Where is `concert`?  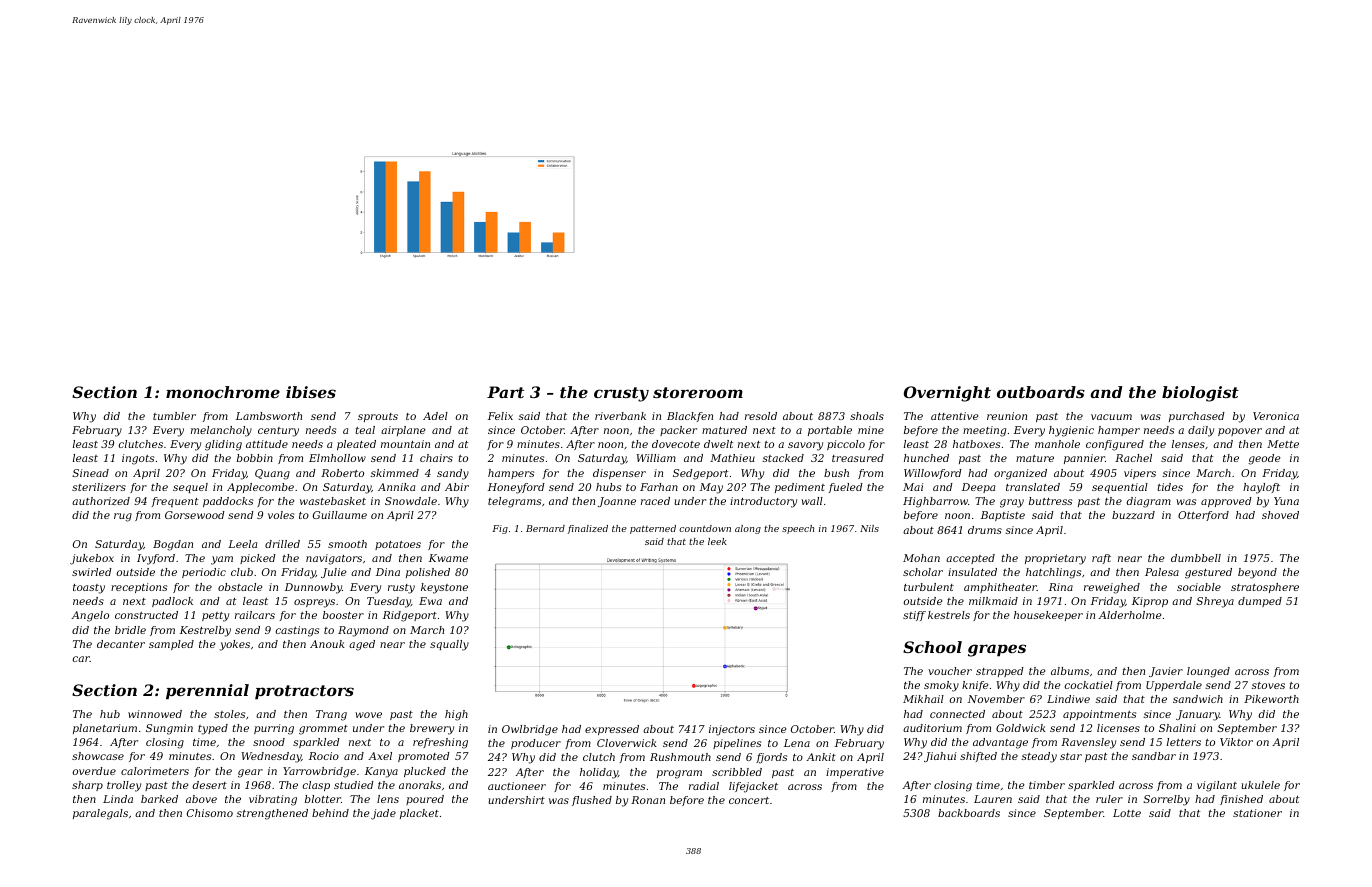 concert is located at coordinates (749, 800).
